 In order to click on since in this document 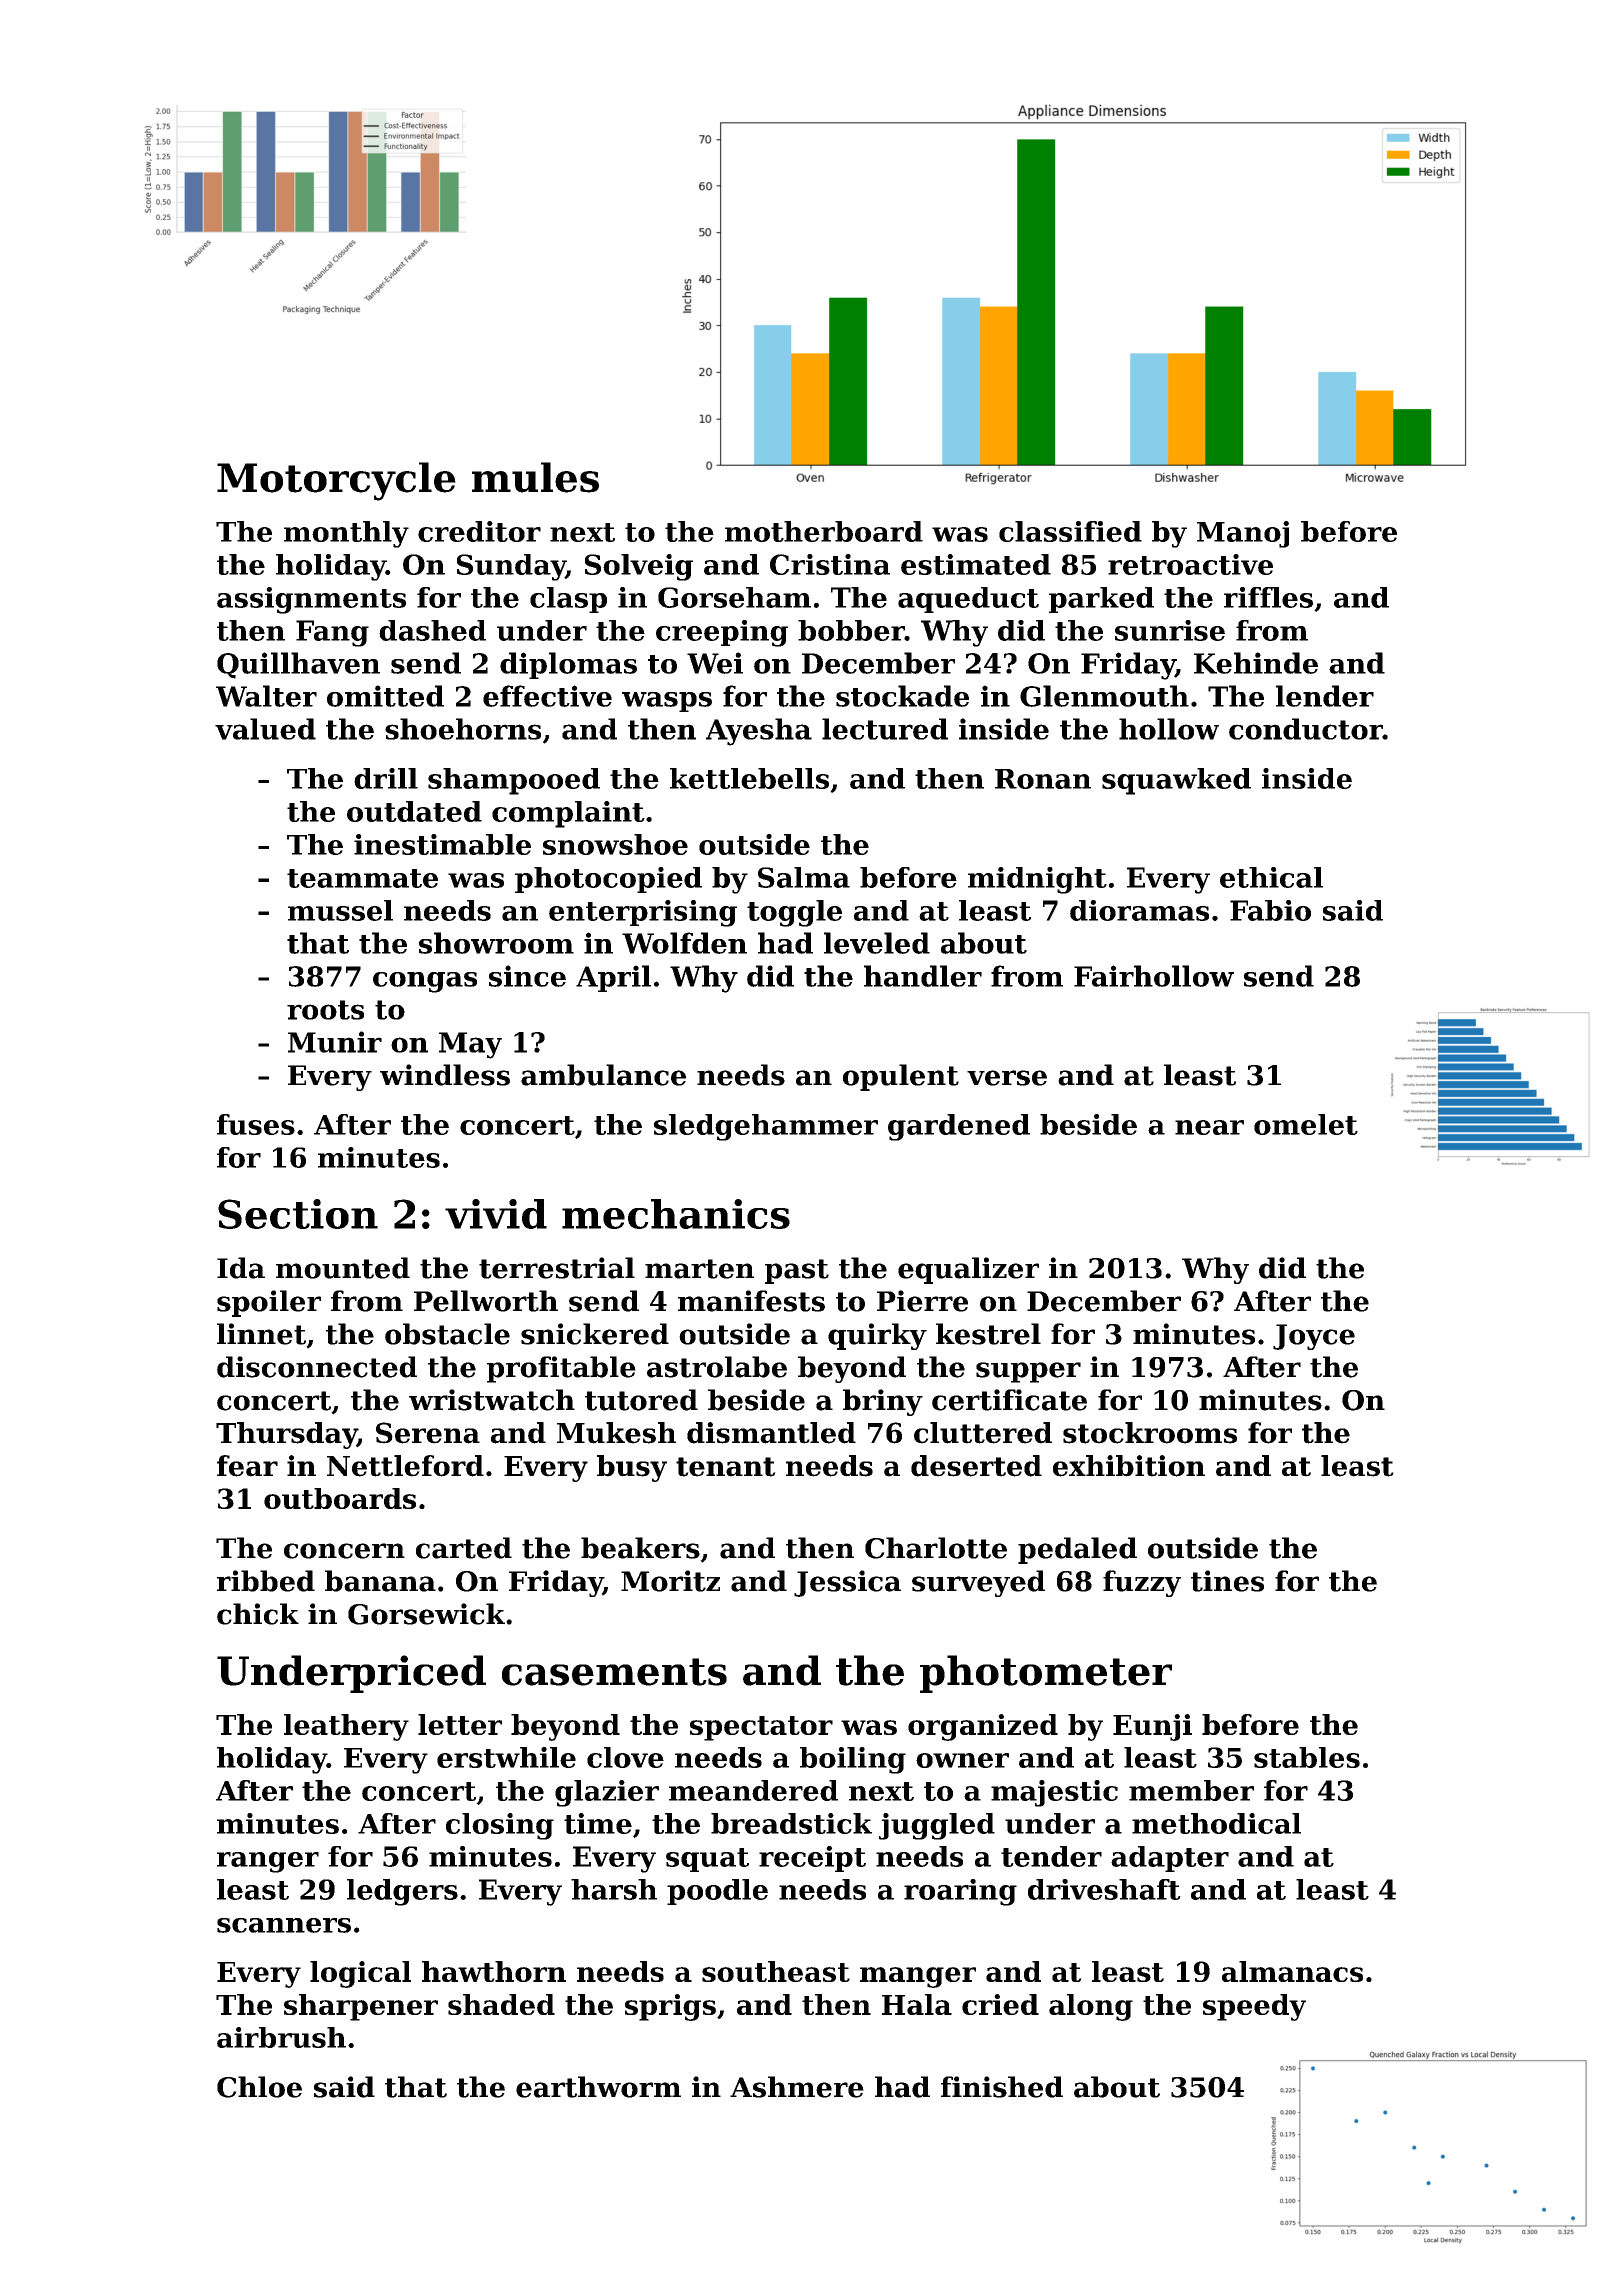, I will do `click(527, 976)`.
